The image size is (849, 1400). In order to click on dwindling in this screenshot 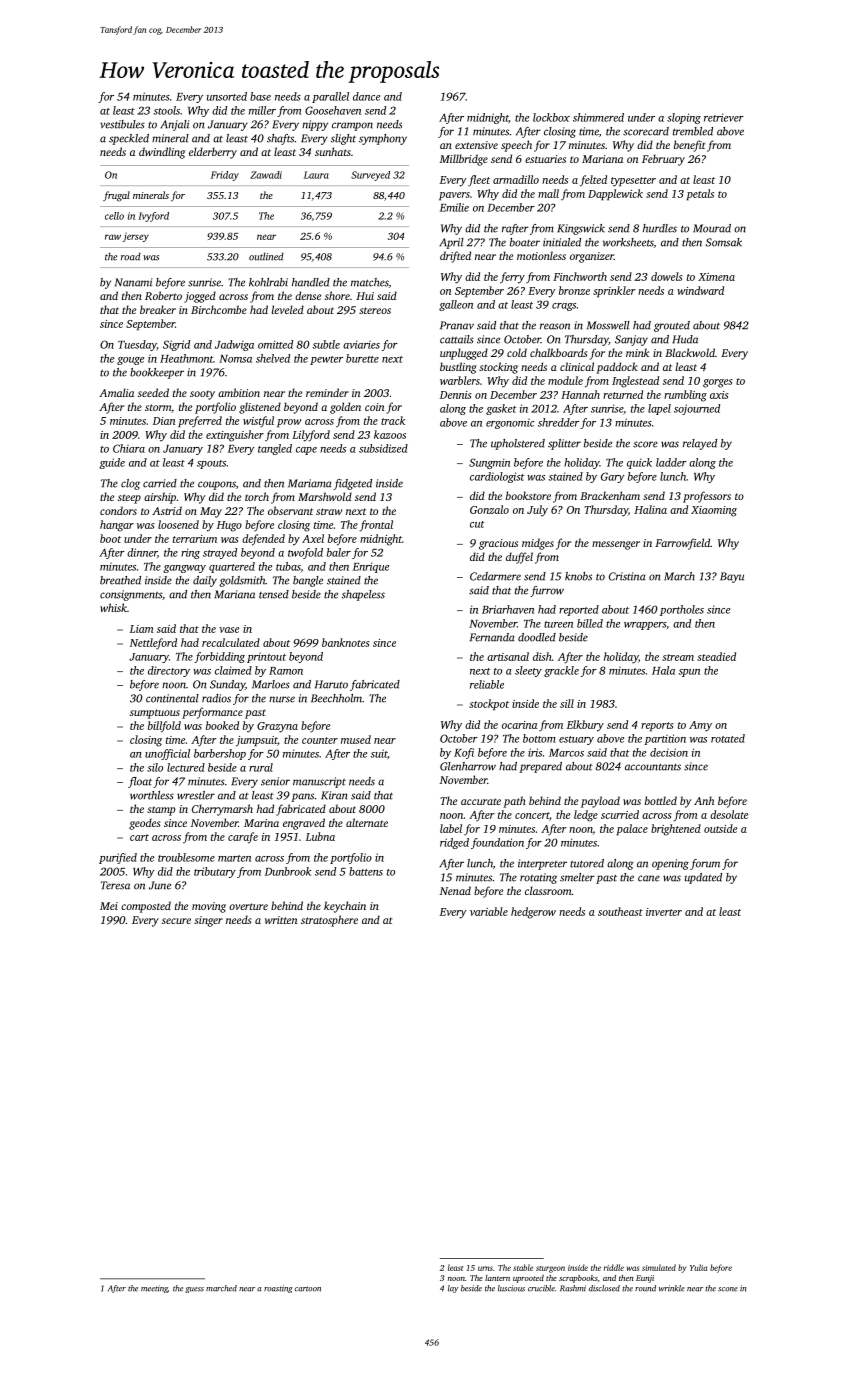, I will do `click(162, 153)`.
